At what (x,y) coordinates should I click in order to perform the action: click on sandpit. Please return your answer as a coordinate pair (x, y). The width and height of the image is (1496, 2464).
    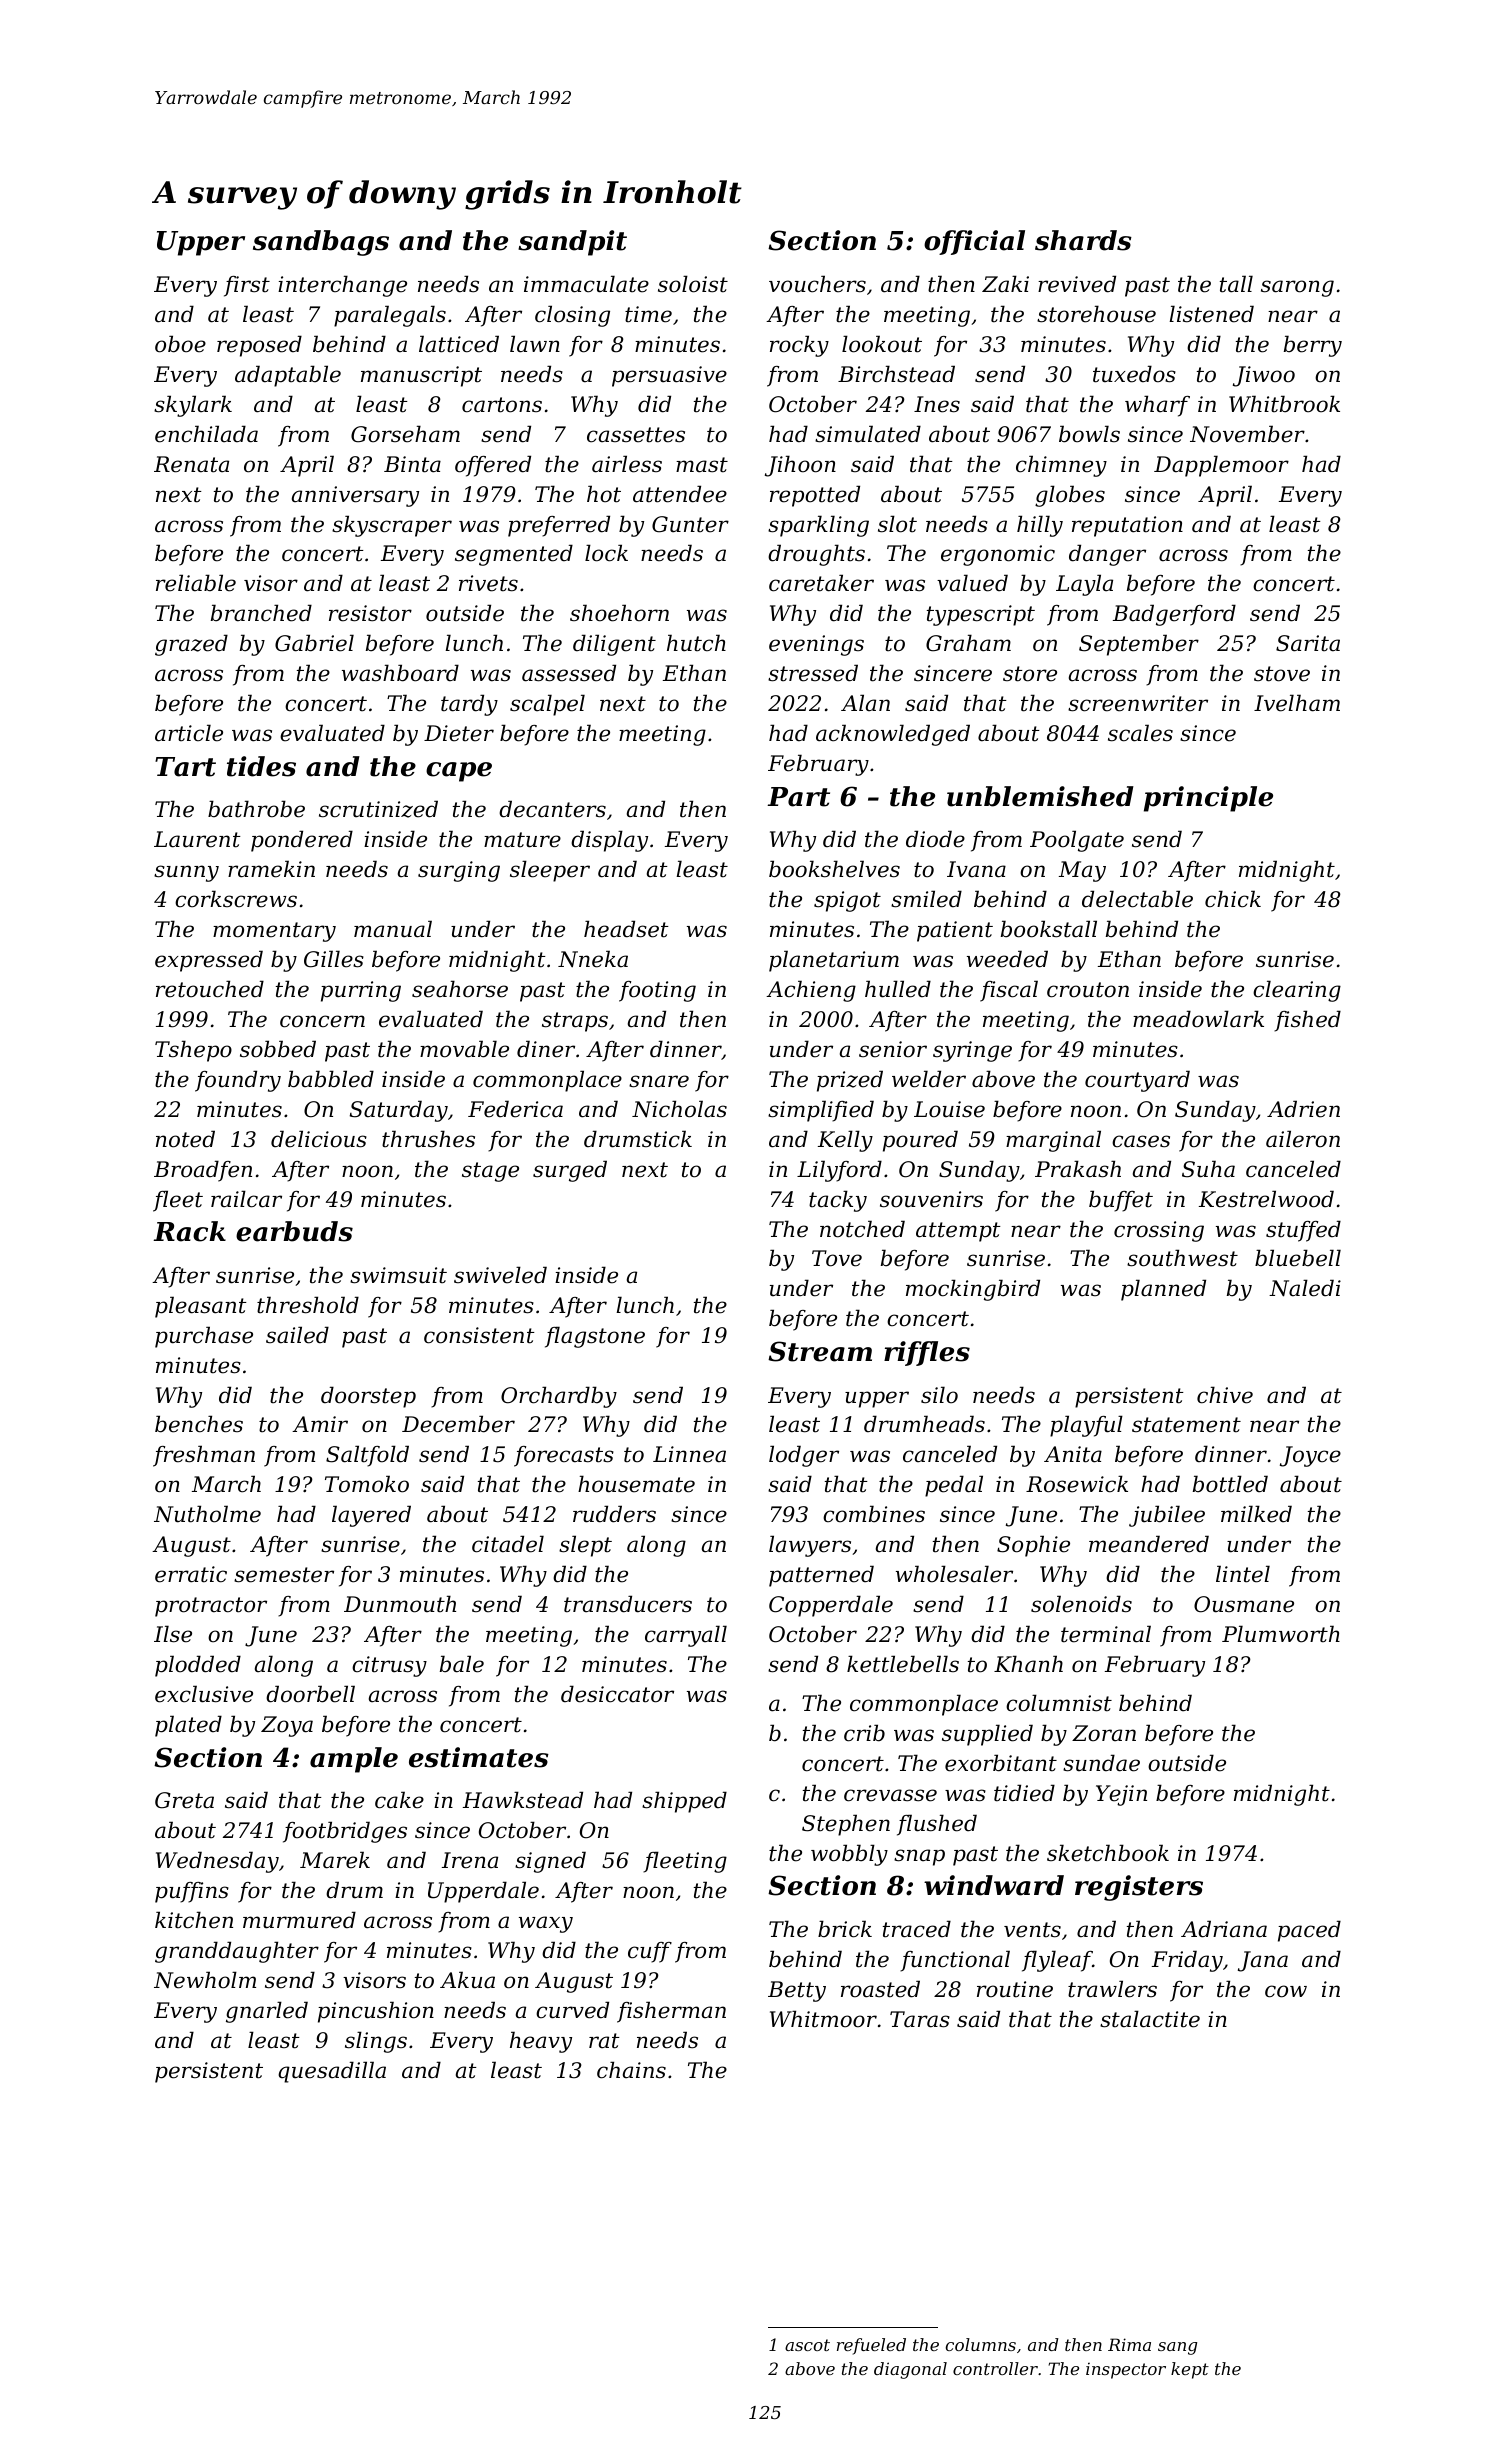
    Looking at the image, I should click on (572, 243).
